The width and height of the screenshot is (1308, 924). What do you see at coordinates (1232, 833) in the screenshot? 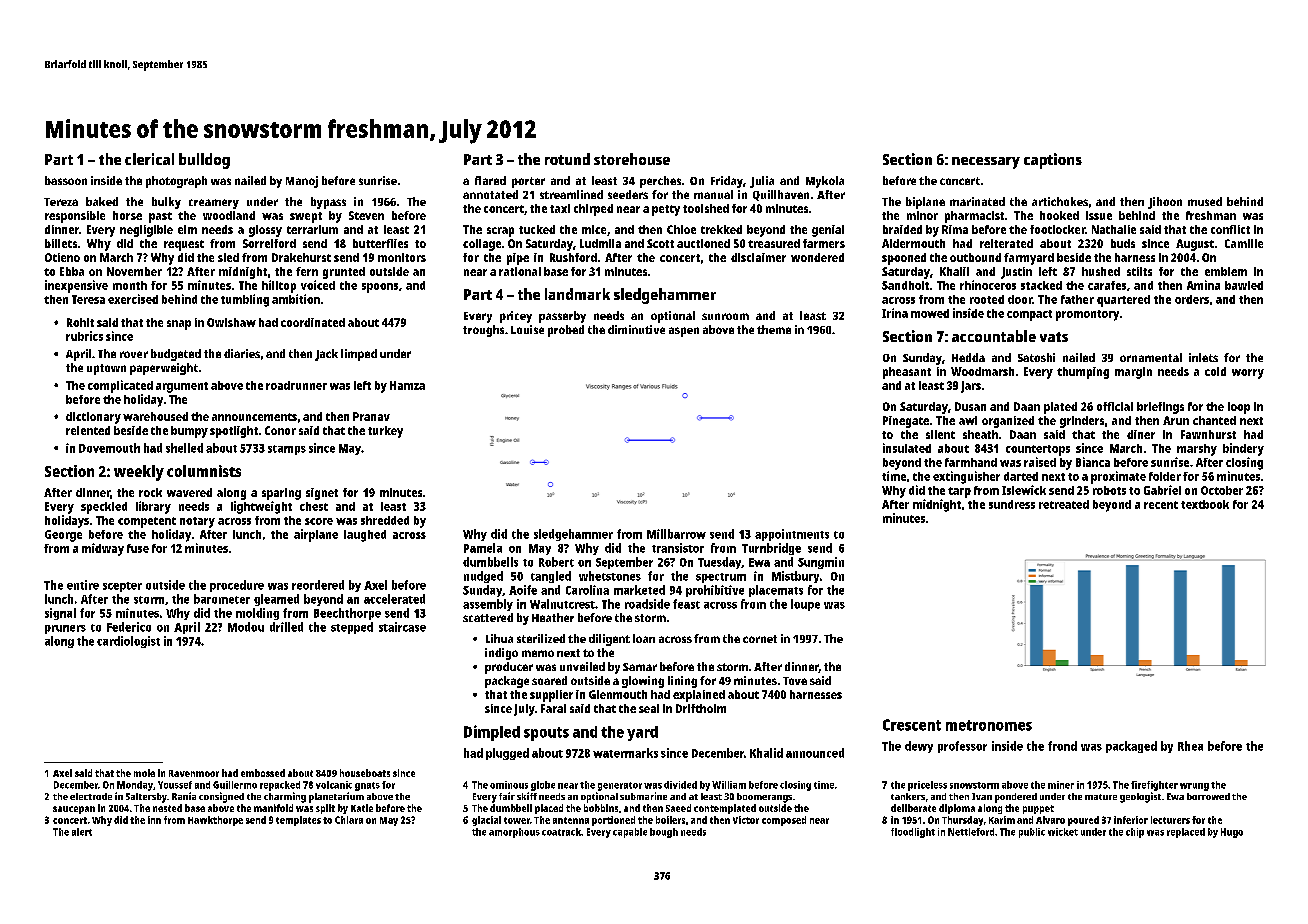
I see `Hugo` at bounding box center [1232, 833].
